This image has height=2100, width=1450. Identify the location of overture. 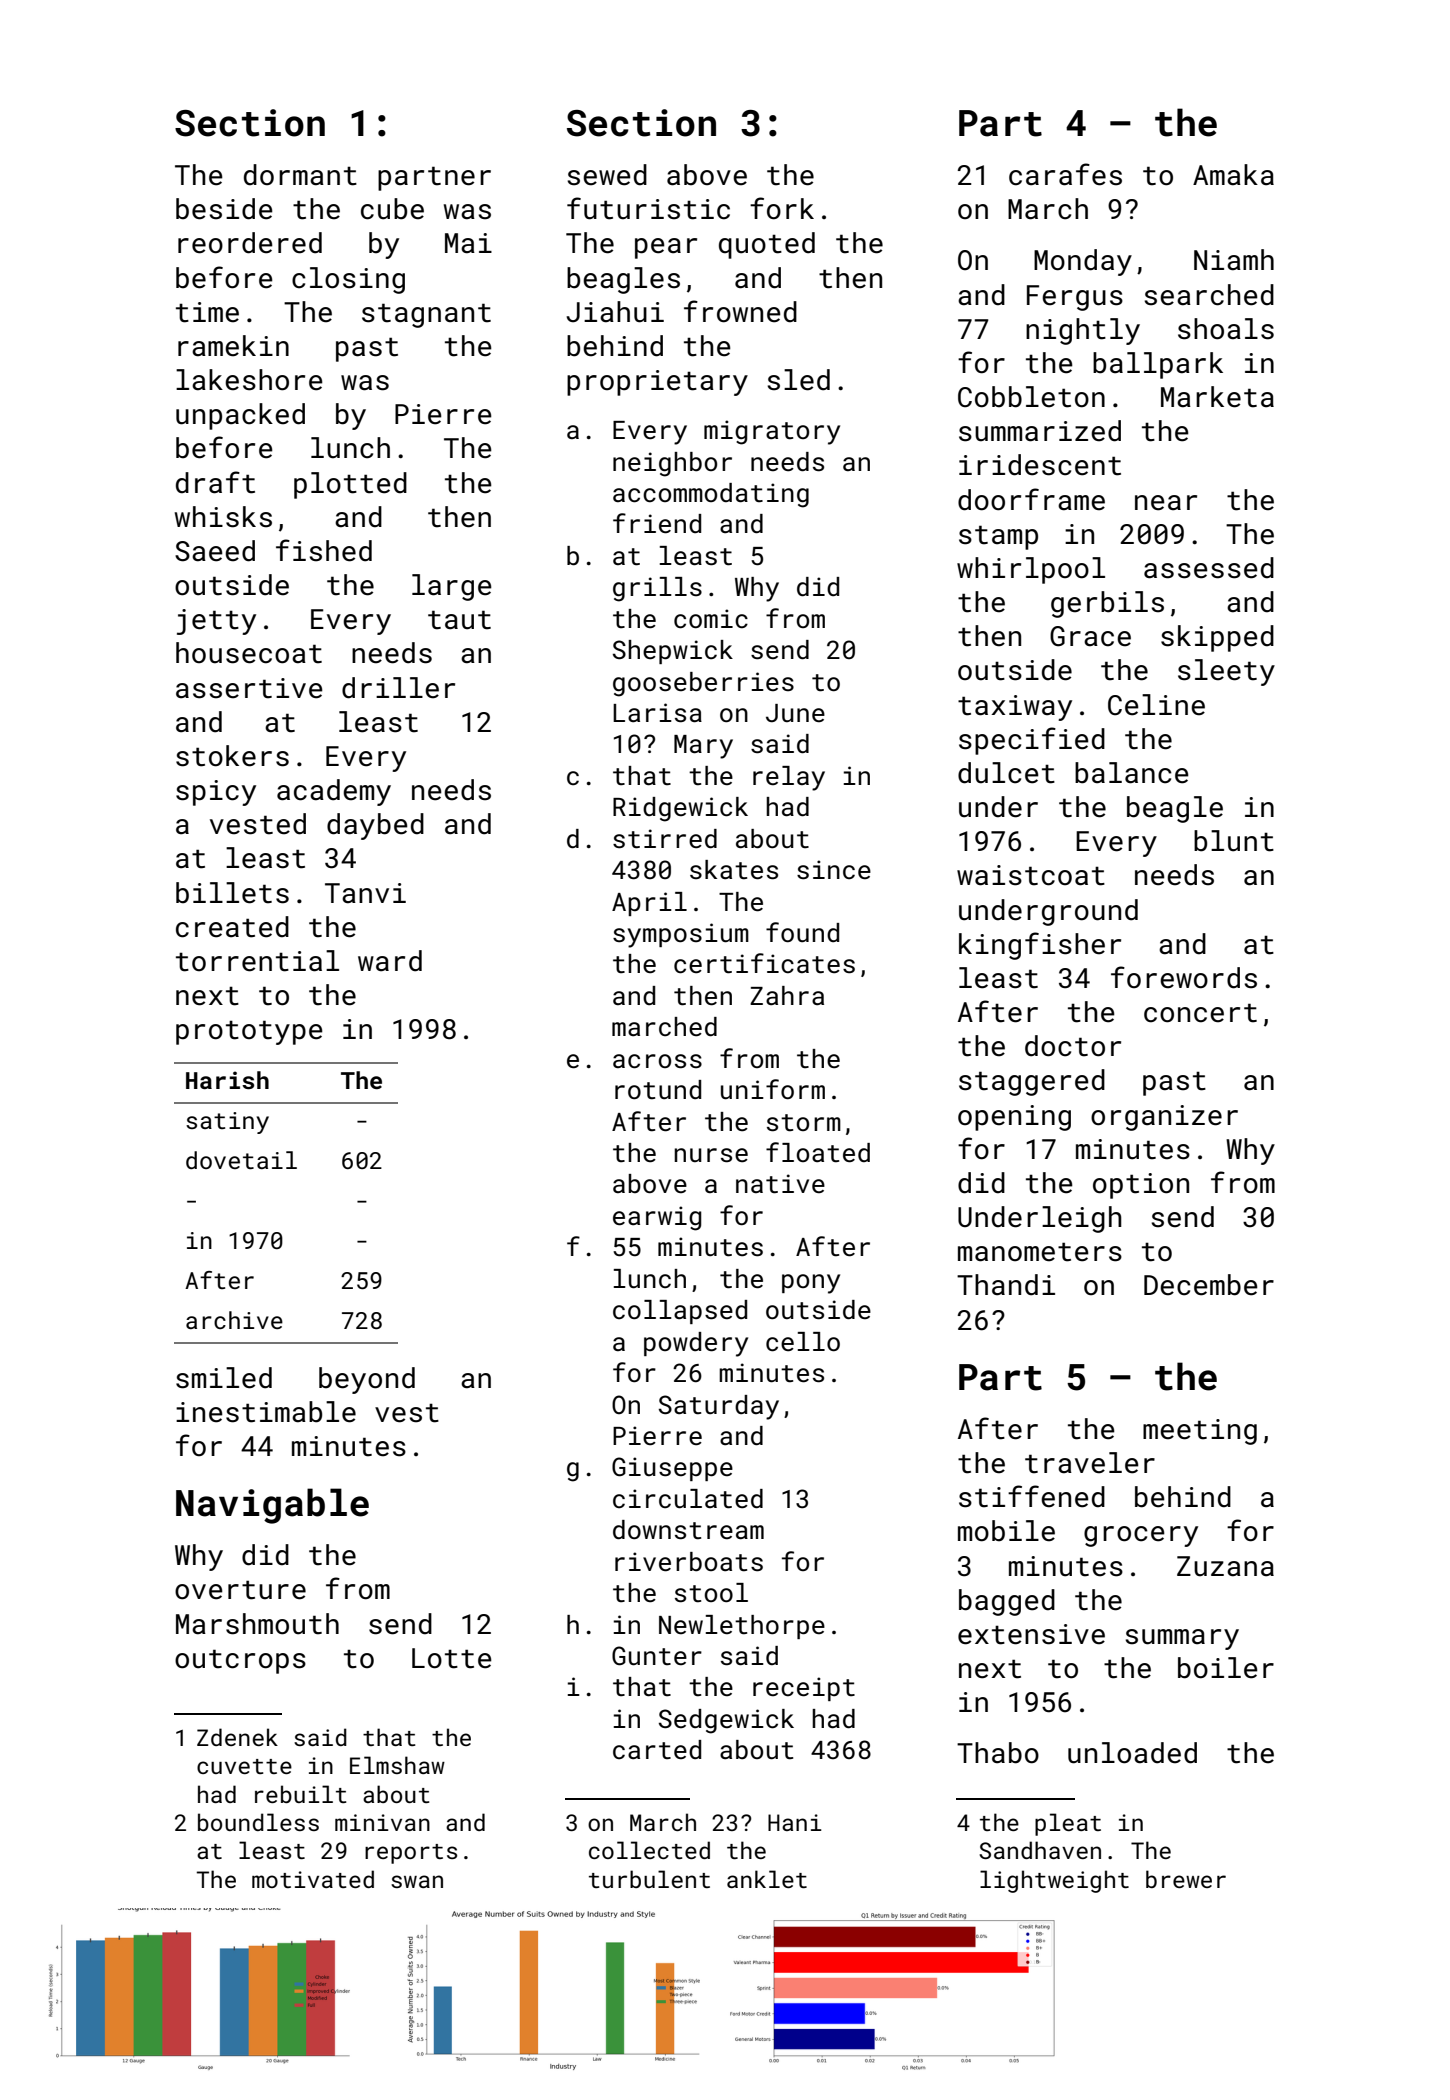
(240, 1590).
